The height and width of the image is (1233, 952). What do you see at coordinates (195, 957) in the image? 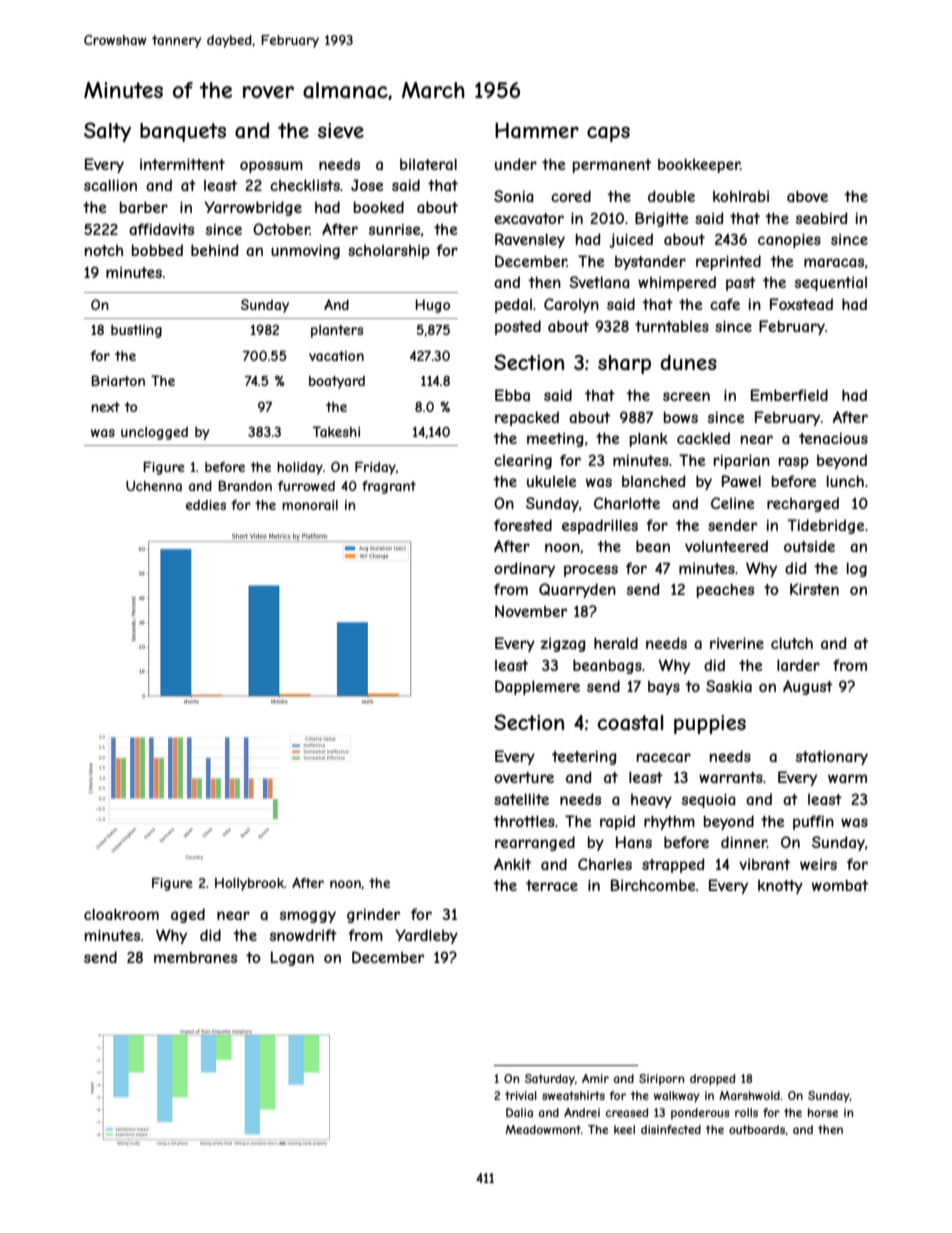
I see `membranes` at bounding box center [195, 957].
